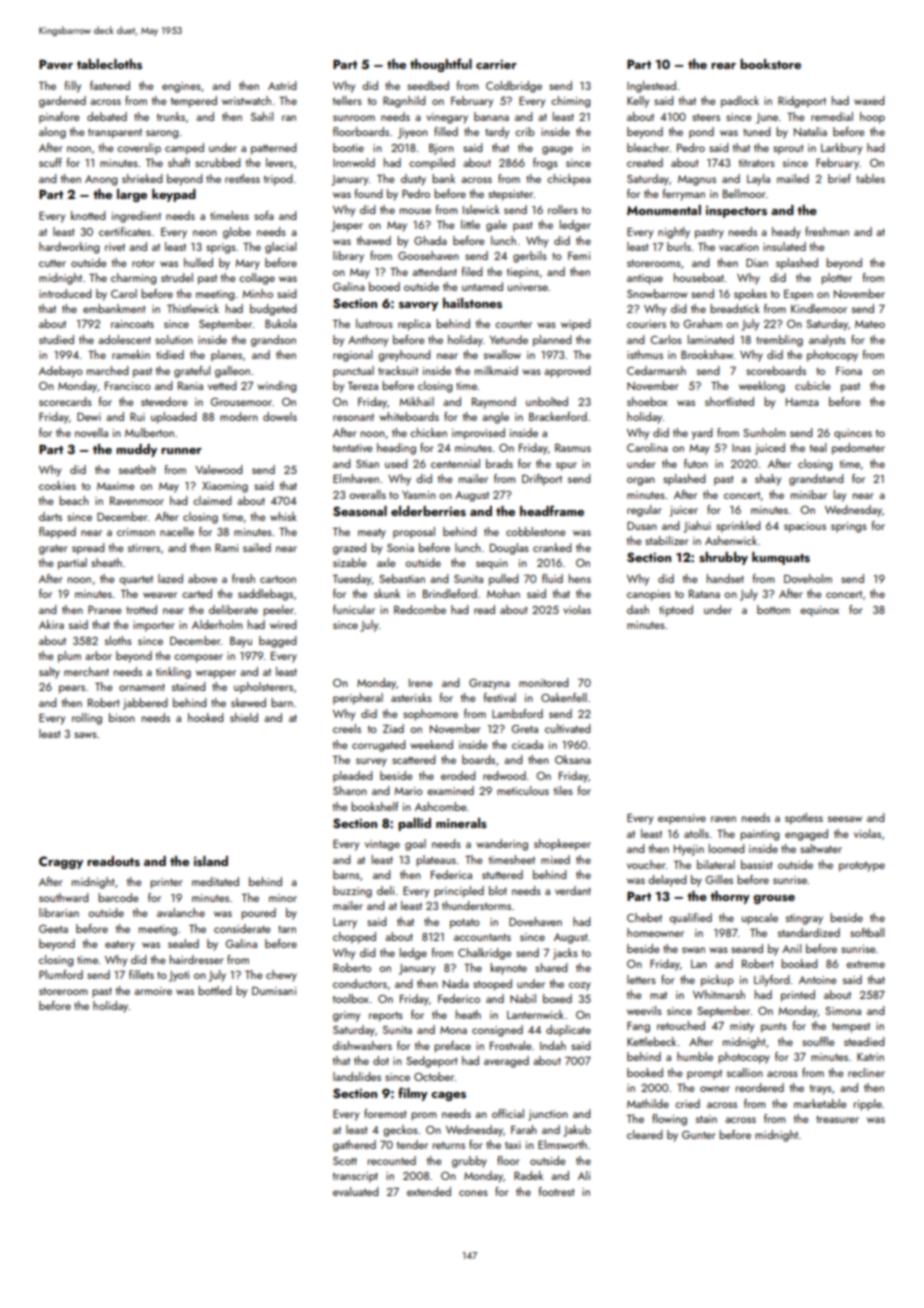 The height and width of the image is (1308, 924). What do you see at coordinates (701, 133) in the image?
I see `pond` at bounding box center [701, 133].
